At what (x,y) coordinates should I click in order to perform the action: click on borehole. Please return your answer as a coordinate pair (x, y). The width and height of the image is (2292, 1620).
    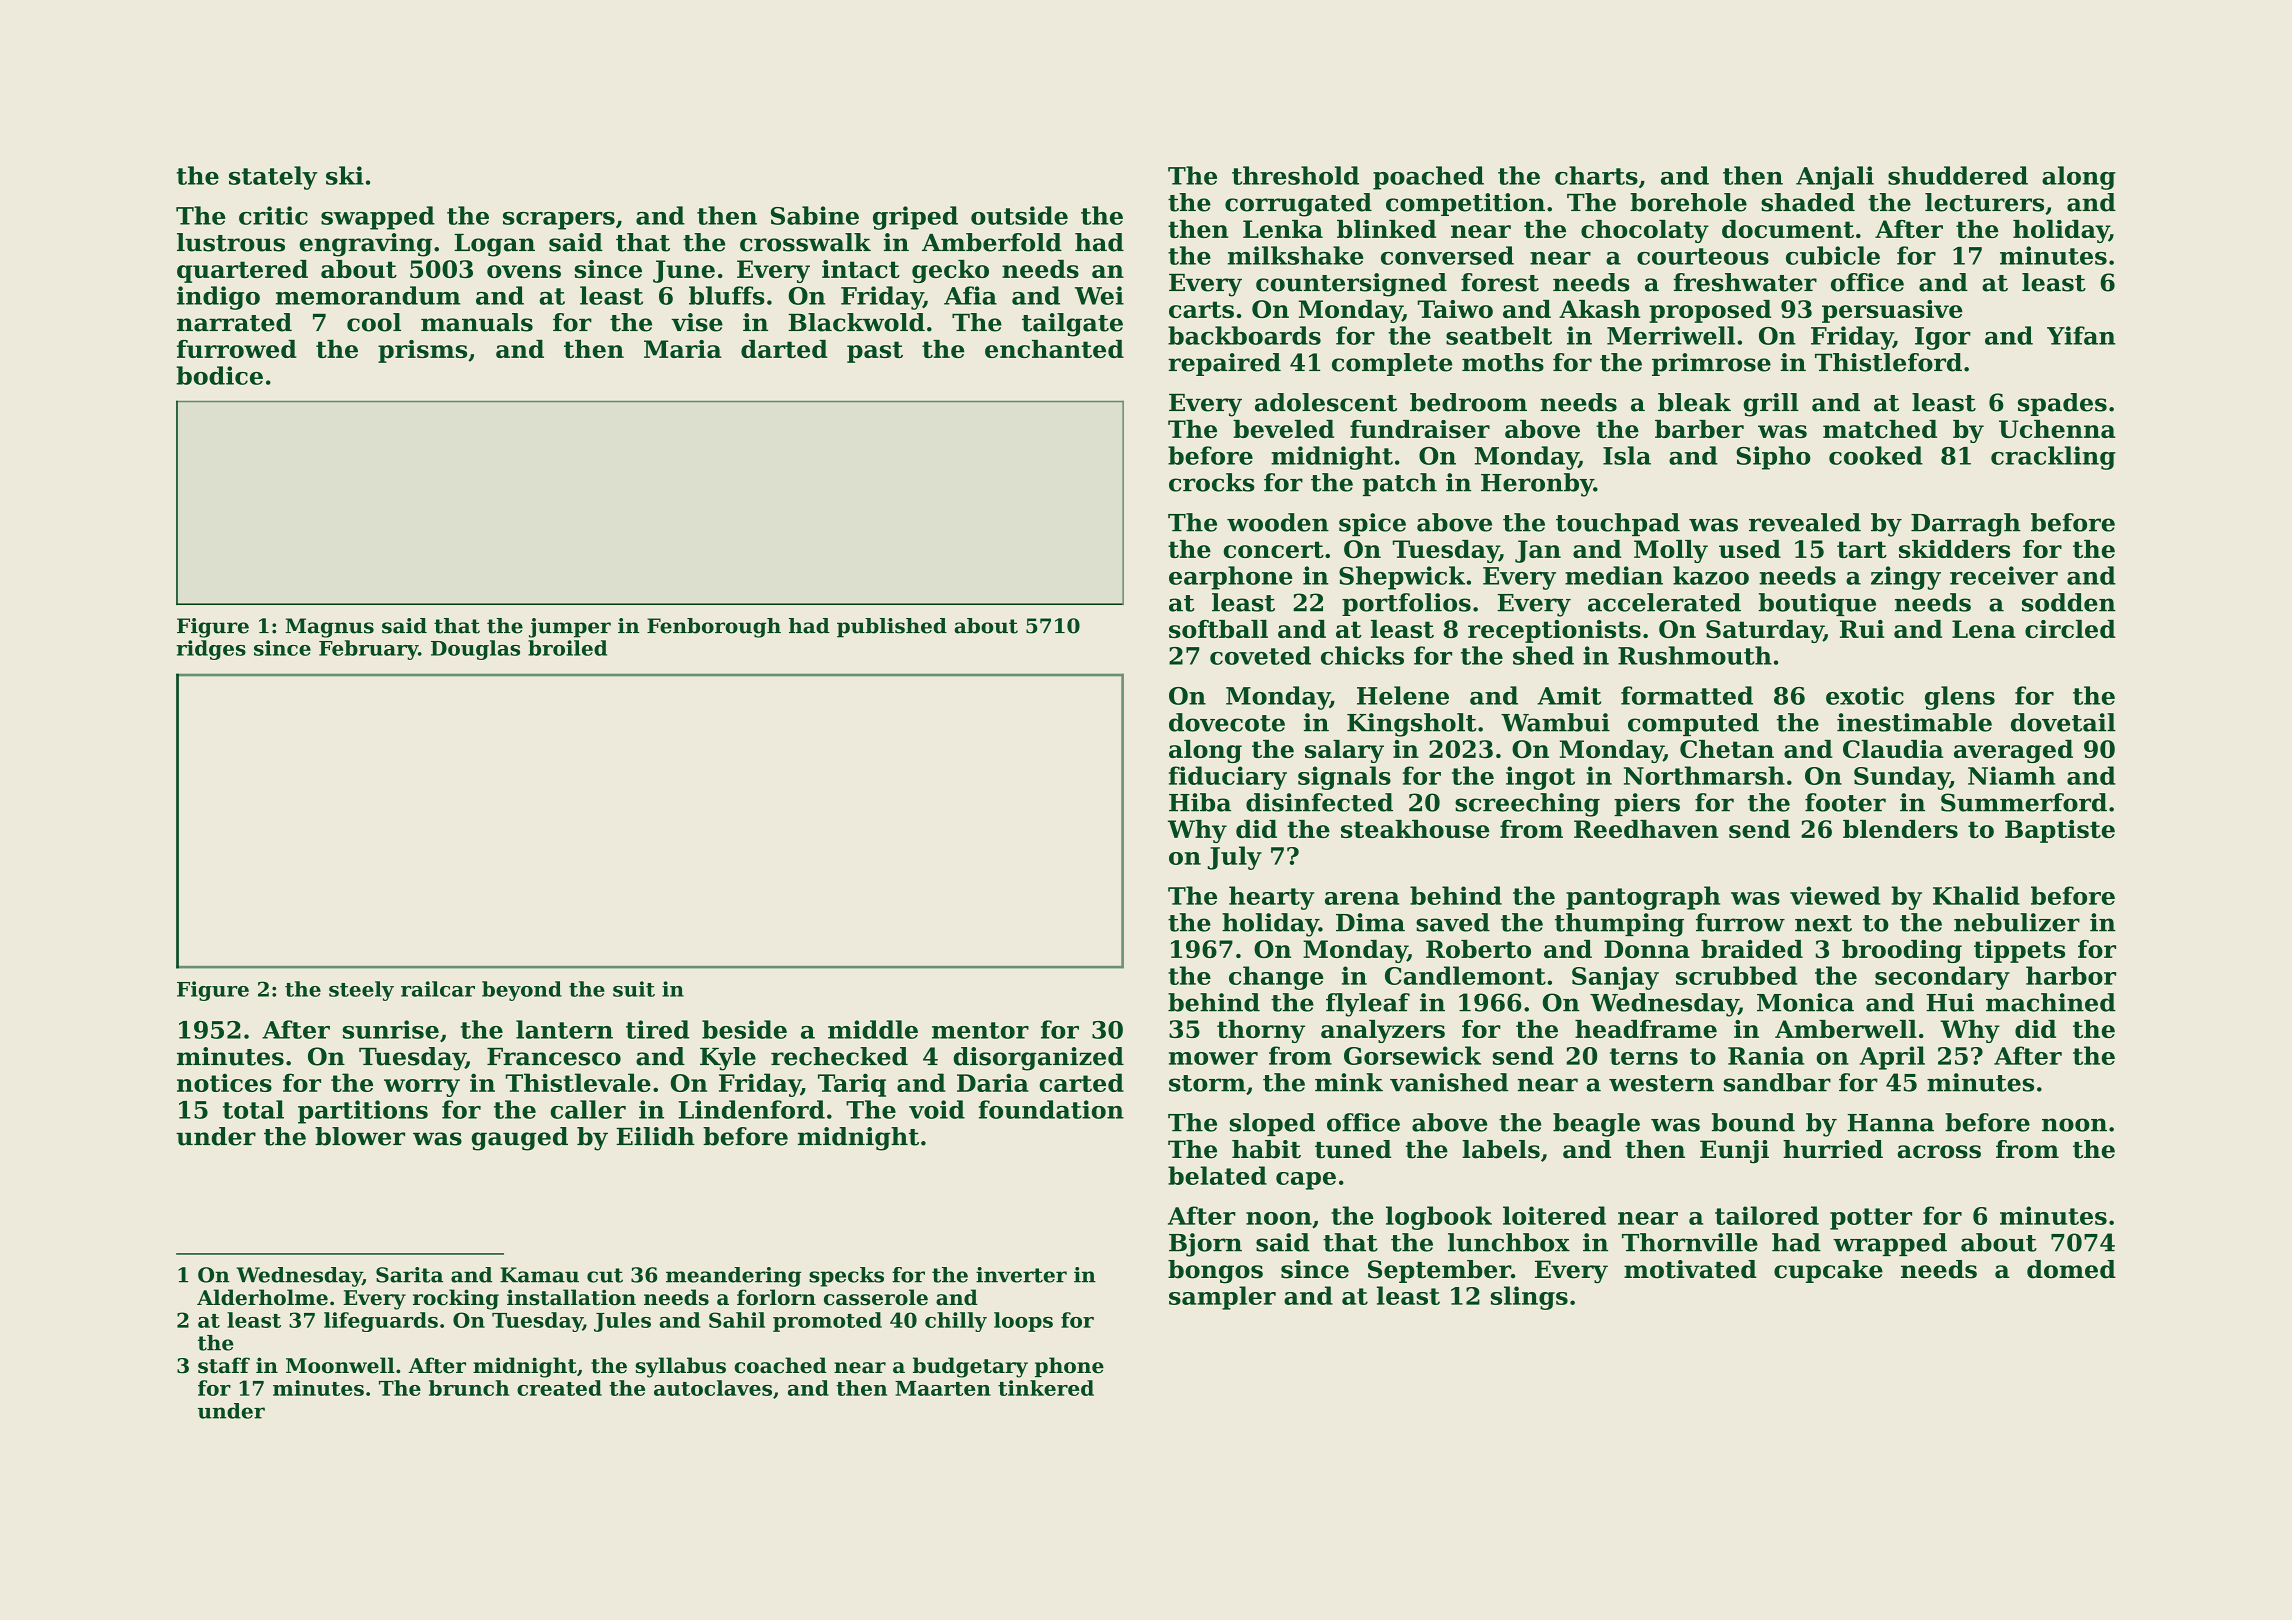
    Looking at the image, I should click on (1688, 202).
